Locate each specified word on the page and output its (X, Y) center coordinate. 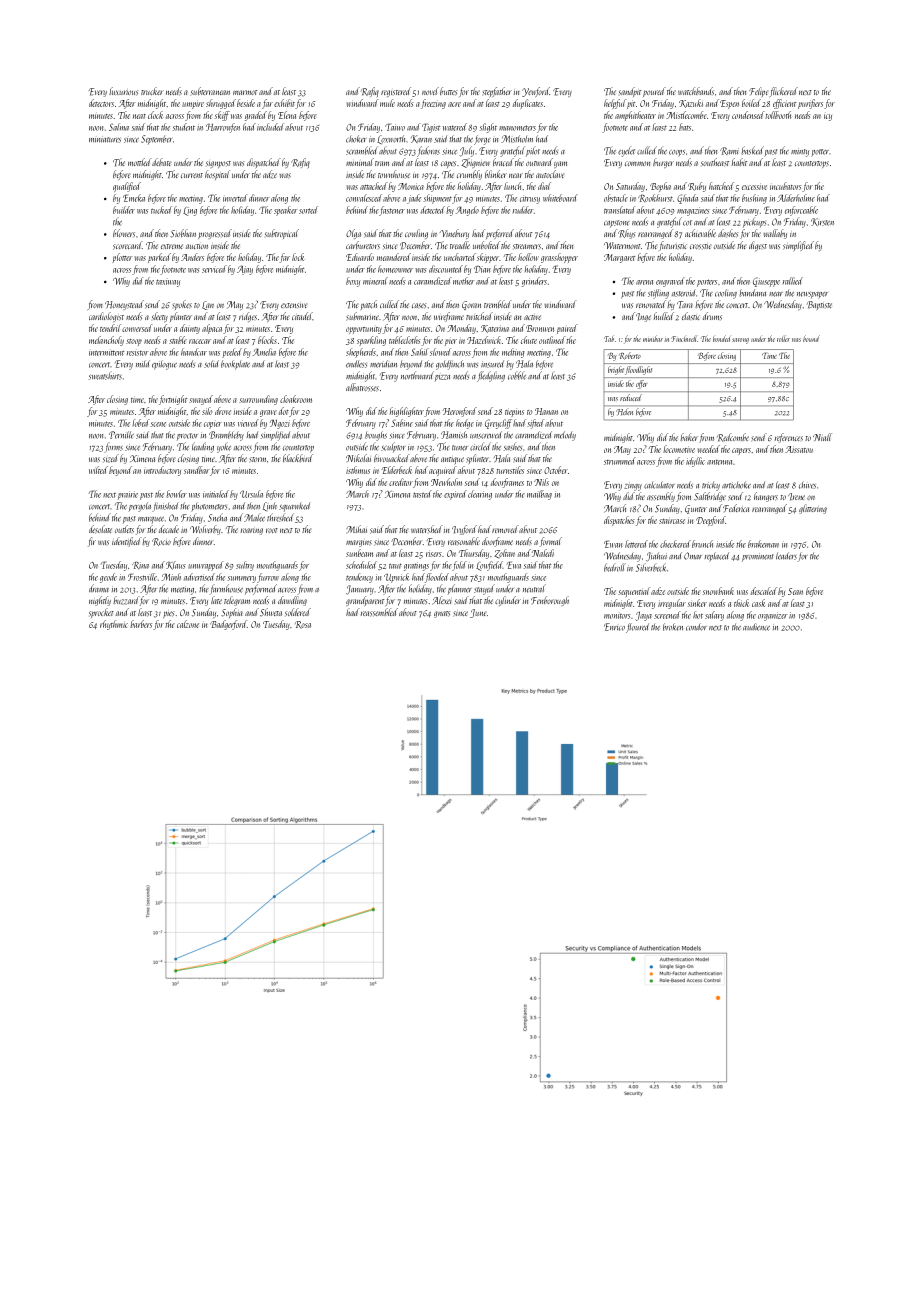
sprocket (101, 613)
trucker (151, 91)
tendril (110, 328)
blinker (496, 174)
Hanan (546, 411)
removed (505, 529)
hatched (721, 186)
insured (492, 364)
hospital (217, 175)
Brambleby (226, 436)
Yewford (536, 92)
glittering (813, 509)
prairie (128, 495)
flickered (784, 92)
